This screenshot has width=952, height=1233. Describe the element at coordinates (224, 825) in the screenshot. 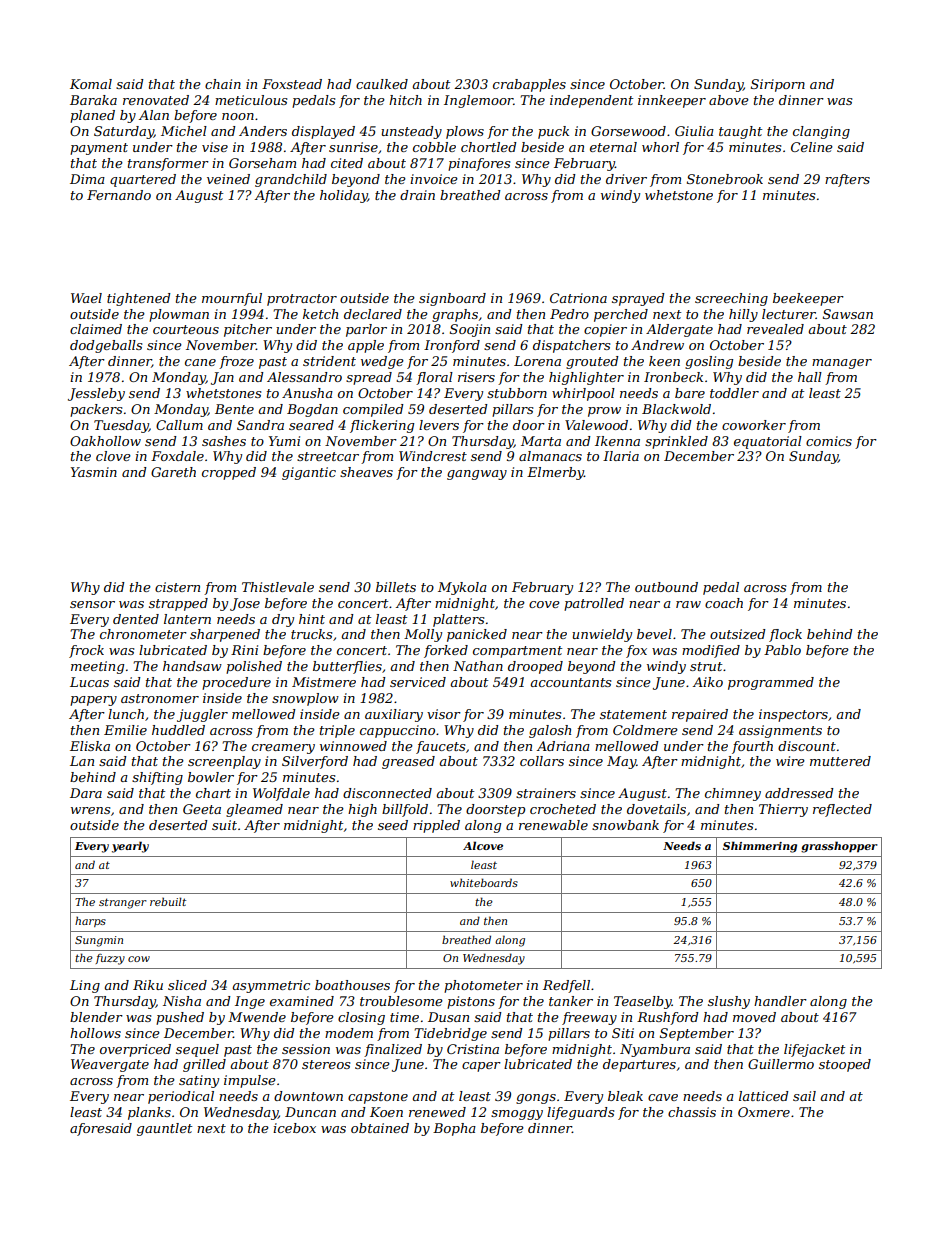

I see `suit` at that location.
